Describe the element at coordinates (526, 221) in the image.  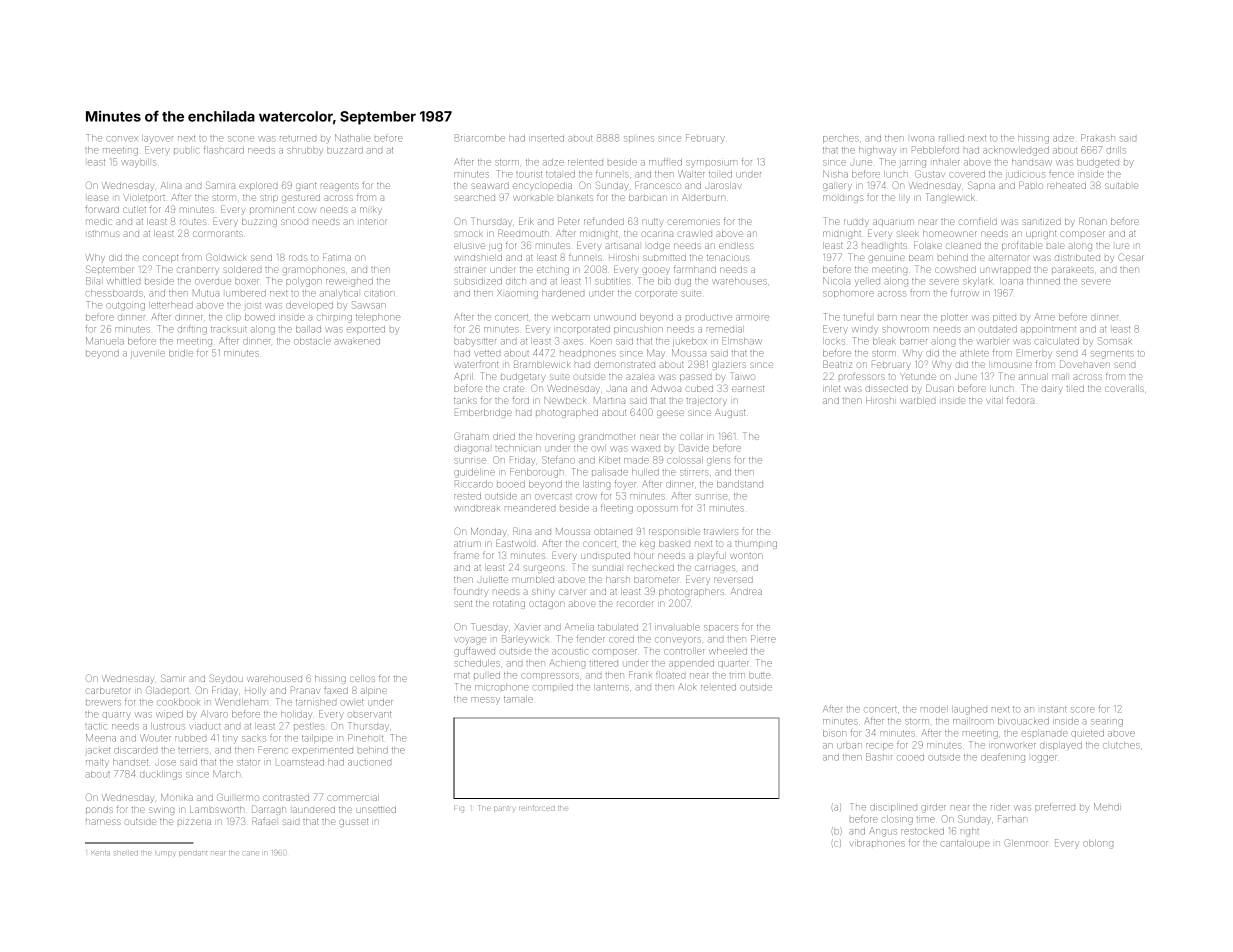
I see `Erik` at that location.
